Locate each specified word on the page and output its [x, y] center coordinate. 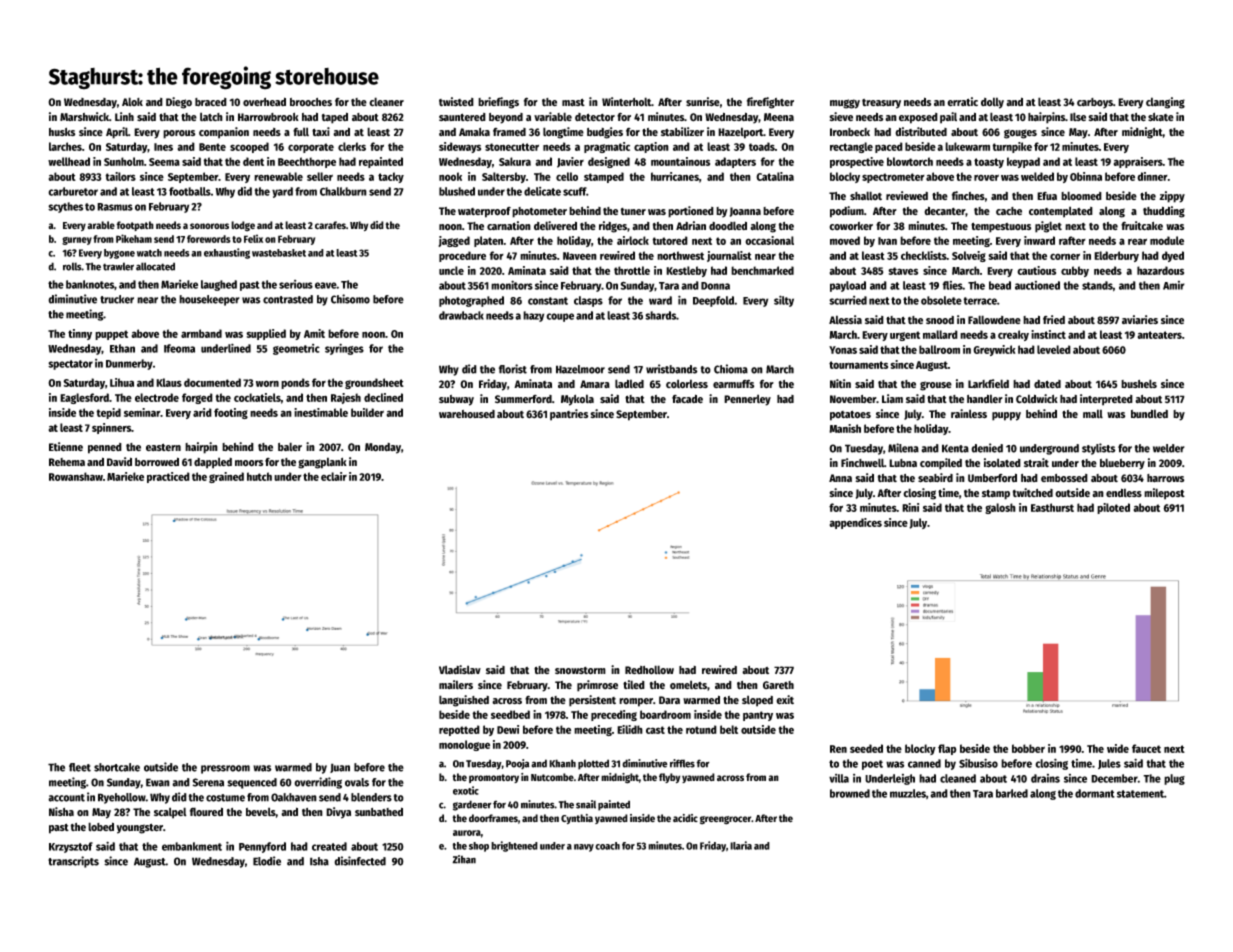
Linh [124, 116]
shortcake [117, 767]
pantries [569, 415]
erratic [962, 102]
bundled [1149, 414]
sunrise [703, 102]
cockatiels [257, 397]
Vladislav [460, 670]
